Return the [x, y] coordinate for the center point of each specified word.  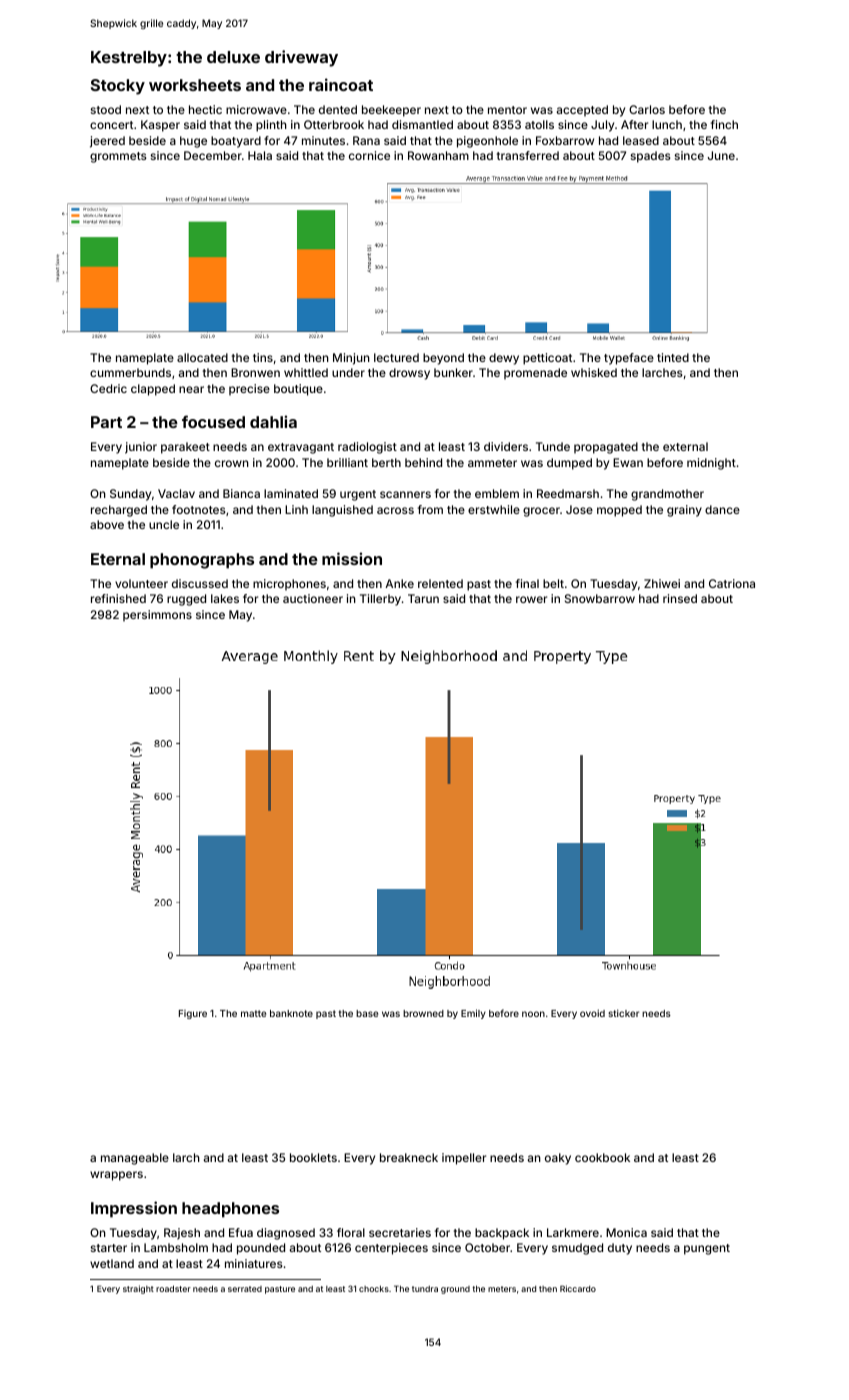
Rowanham [438, 155]
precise [249, 390]
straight [138, 1289]
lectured [396, 357]
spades [650, 157]
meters [502, 1289]
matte [253, 1013]
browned [423, 1013]
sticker [623, 1013]
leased [641, 140]
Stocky [118, 87]
